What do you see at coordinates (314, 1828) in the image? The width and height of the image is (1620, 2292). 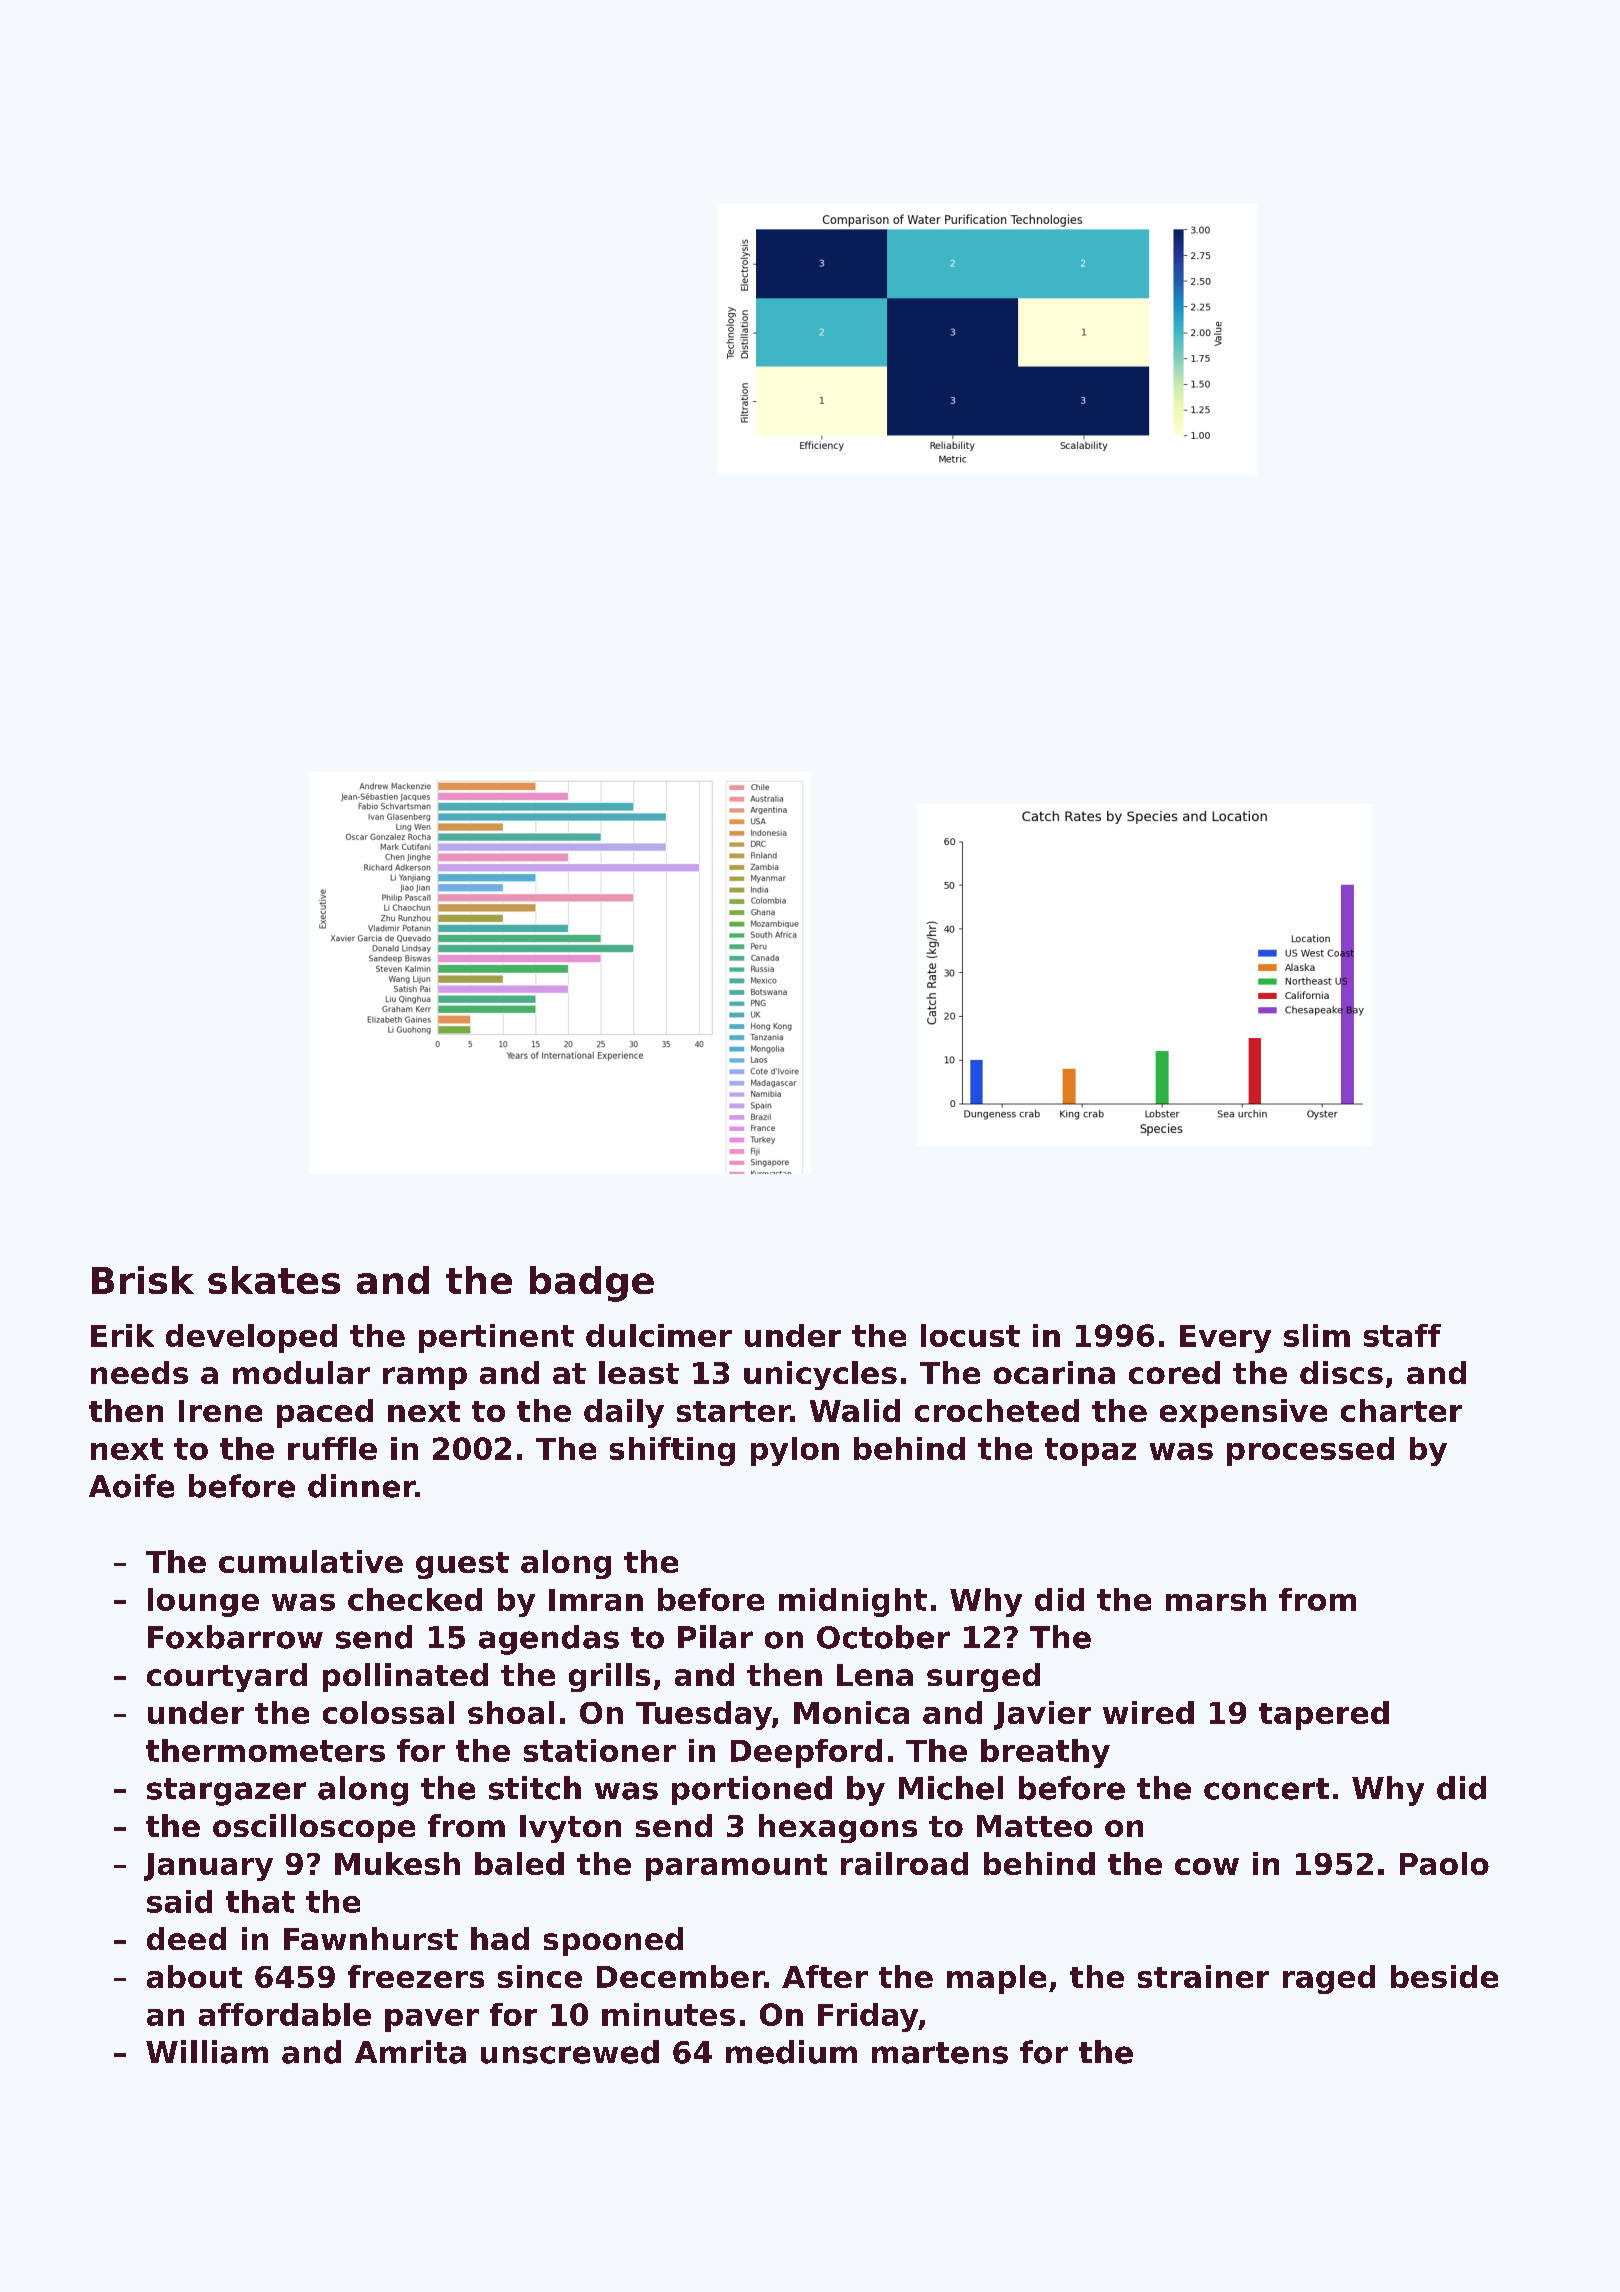 I see `oscilloscope` at bounding box center [314, 1828].
